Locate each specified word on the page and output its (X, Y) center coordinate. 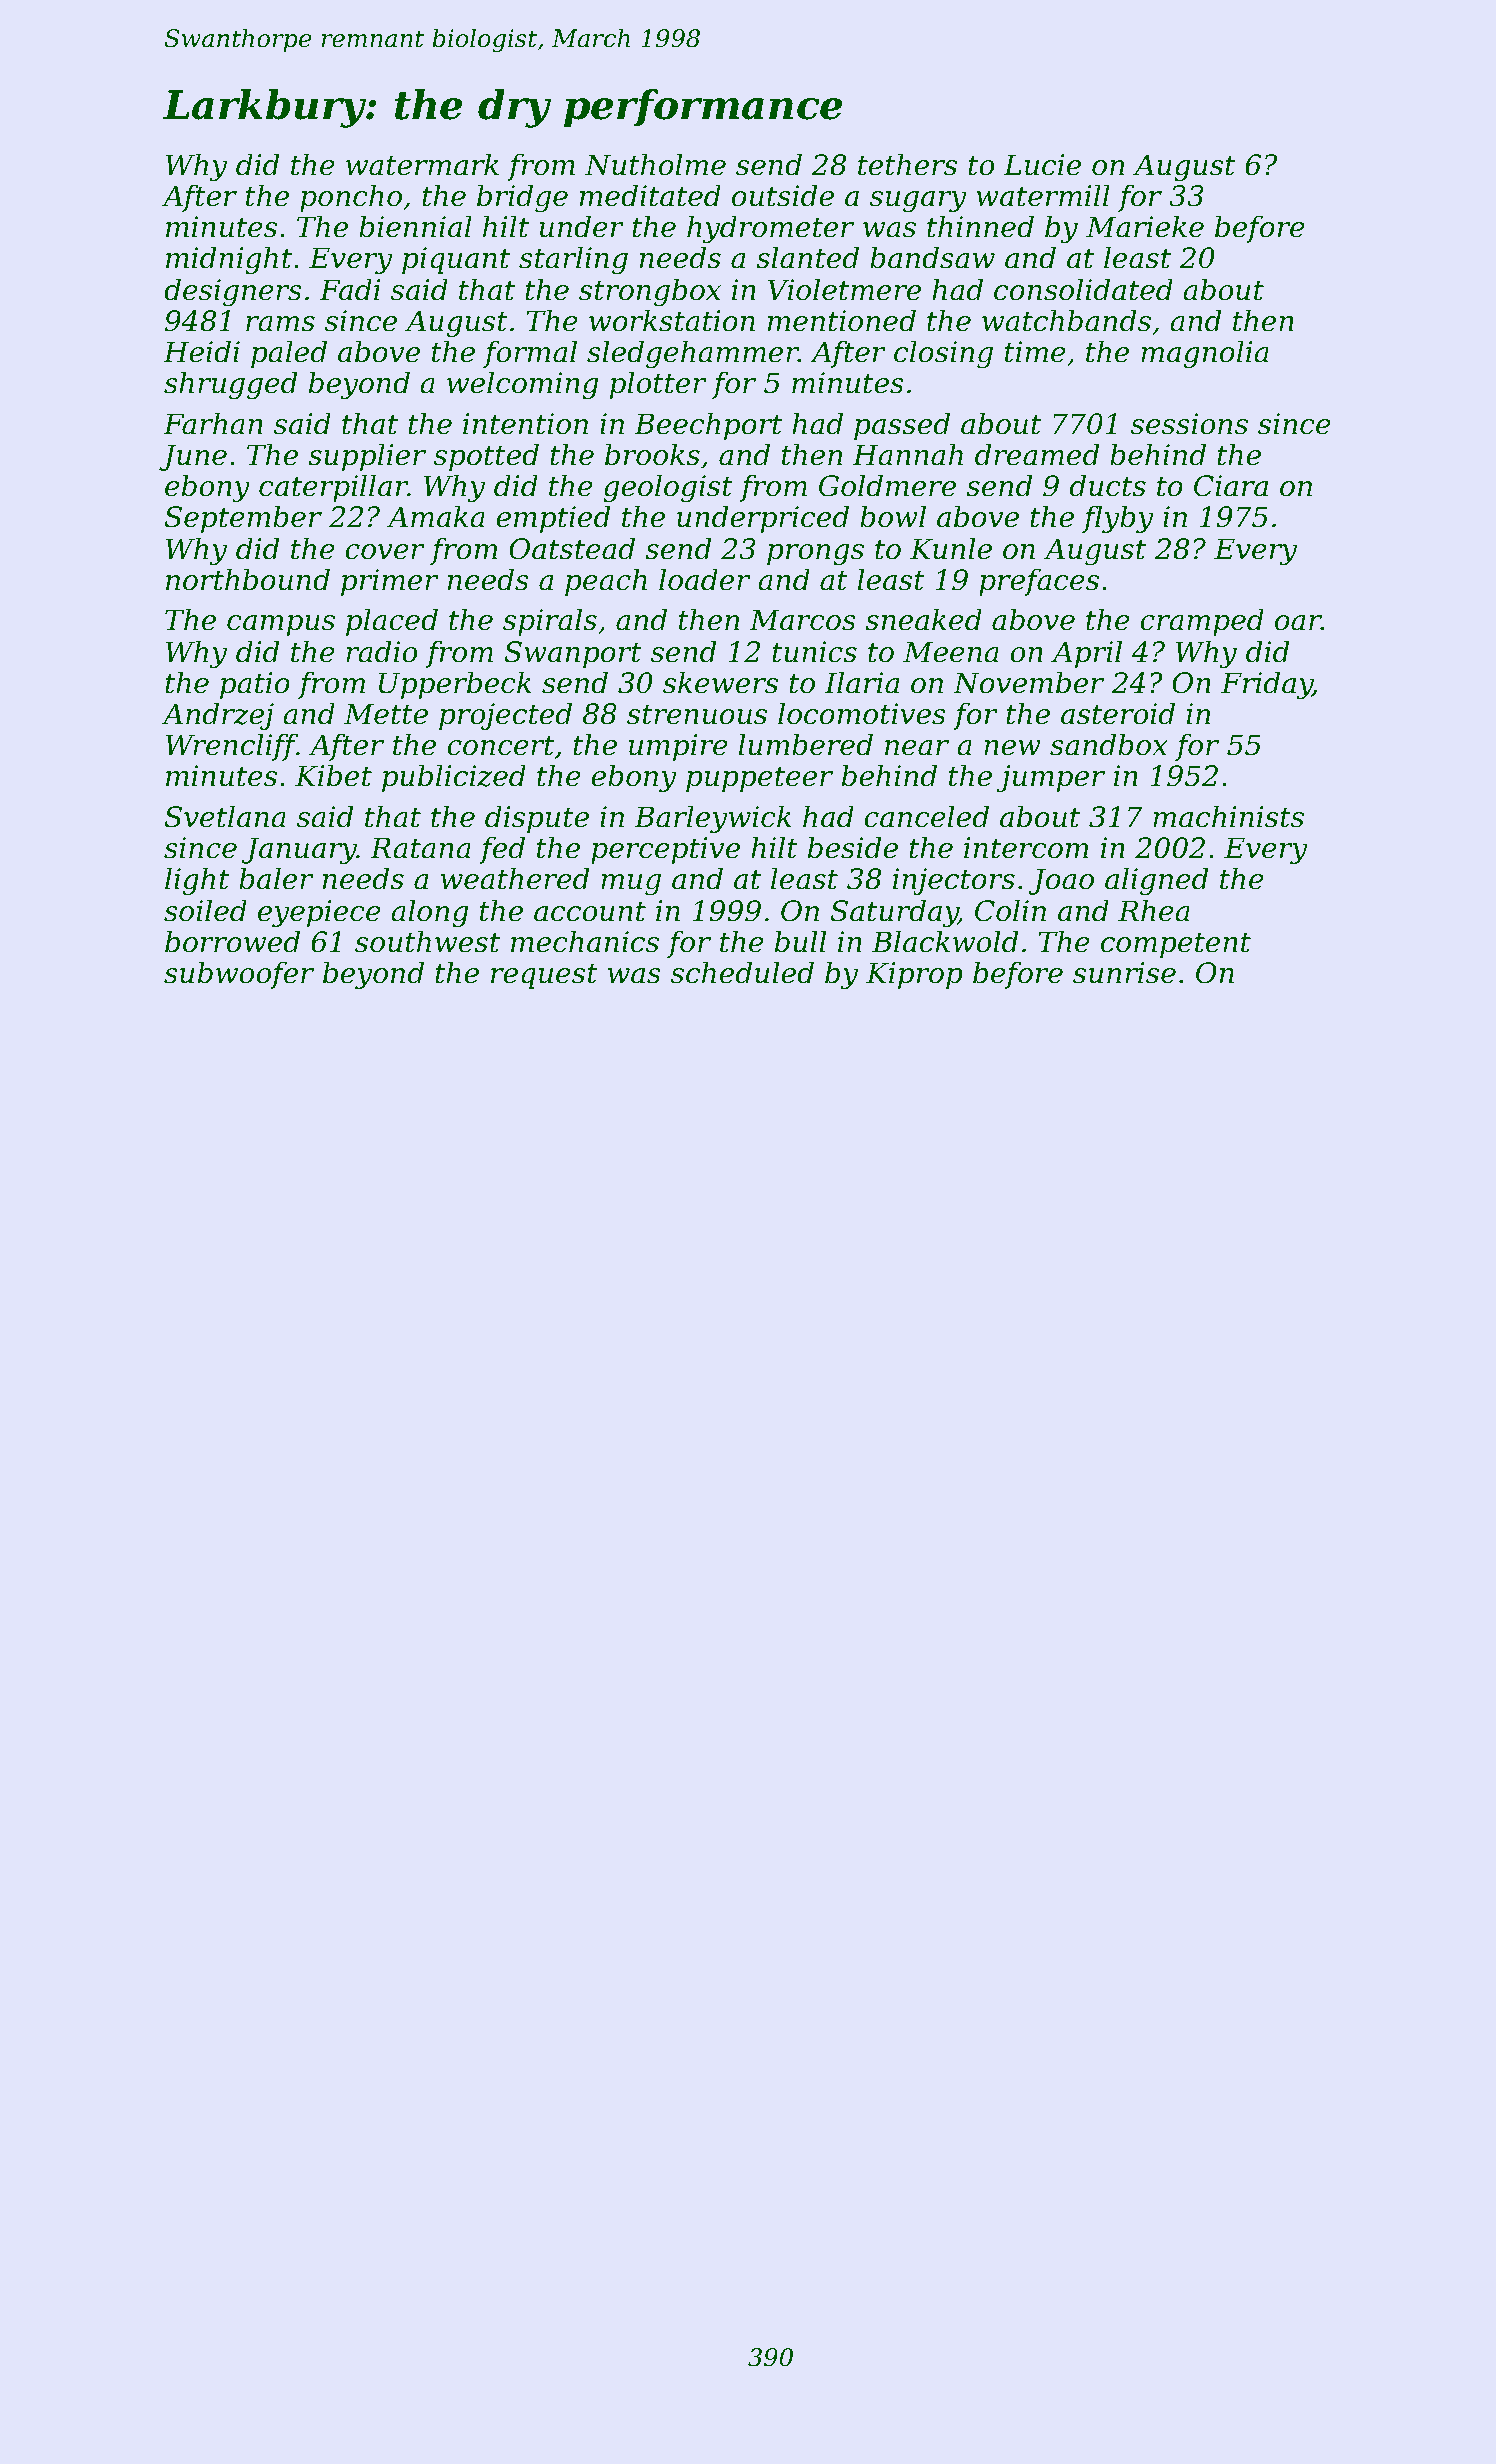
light (197, 881)
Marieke (1145, 226)
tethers (907, 164)
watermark (422, 164)
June (193, 457)
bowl (893, 516)
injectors (954, 881)
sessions (1189, 424)
